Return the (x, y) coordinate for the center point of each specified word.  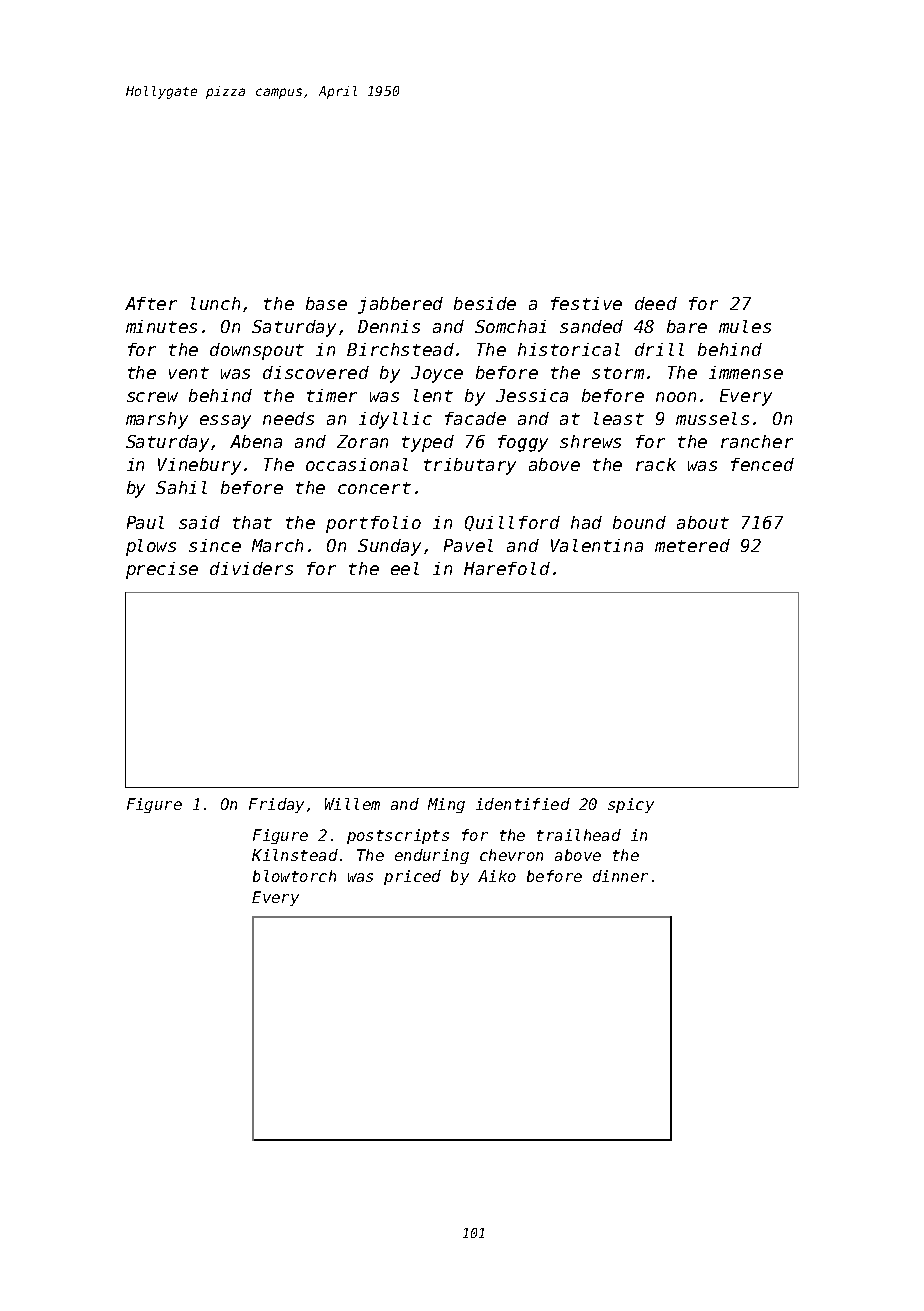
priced (412, 877)
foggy (523, 443)
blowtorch (294, 876)
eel (405, 568)
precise (162, 570)
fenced (762, 464)
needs (288, 418)
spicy (631, 805)
